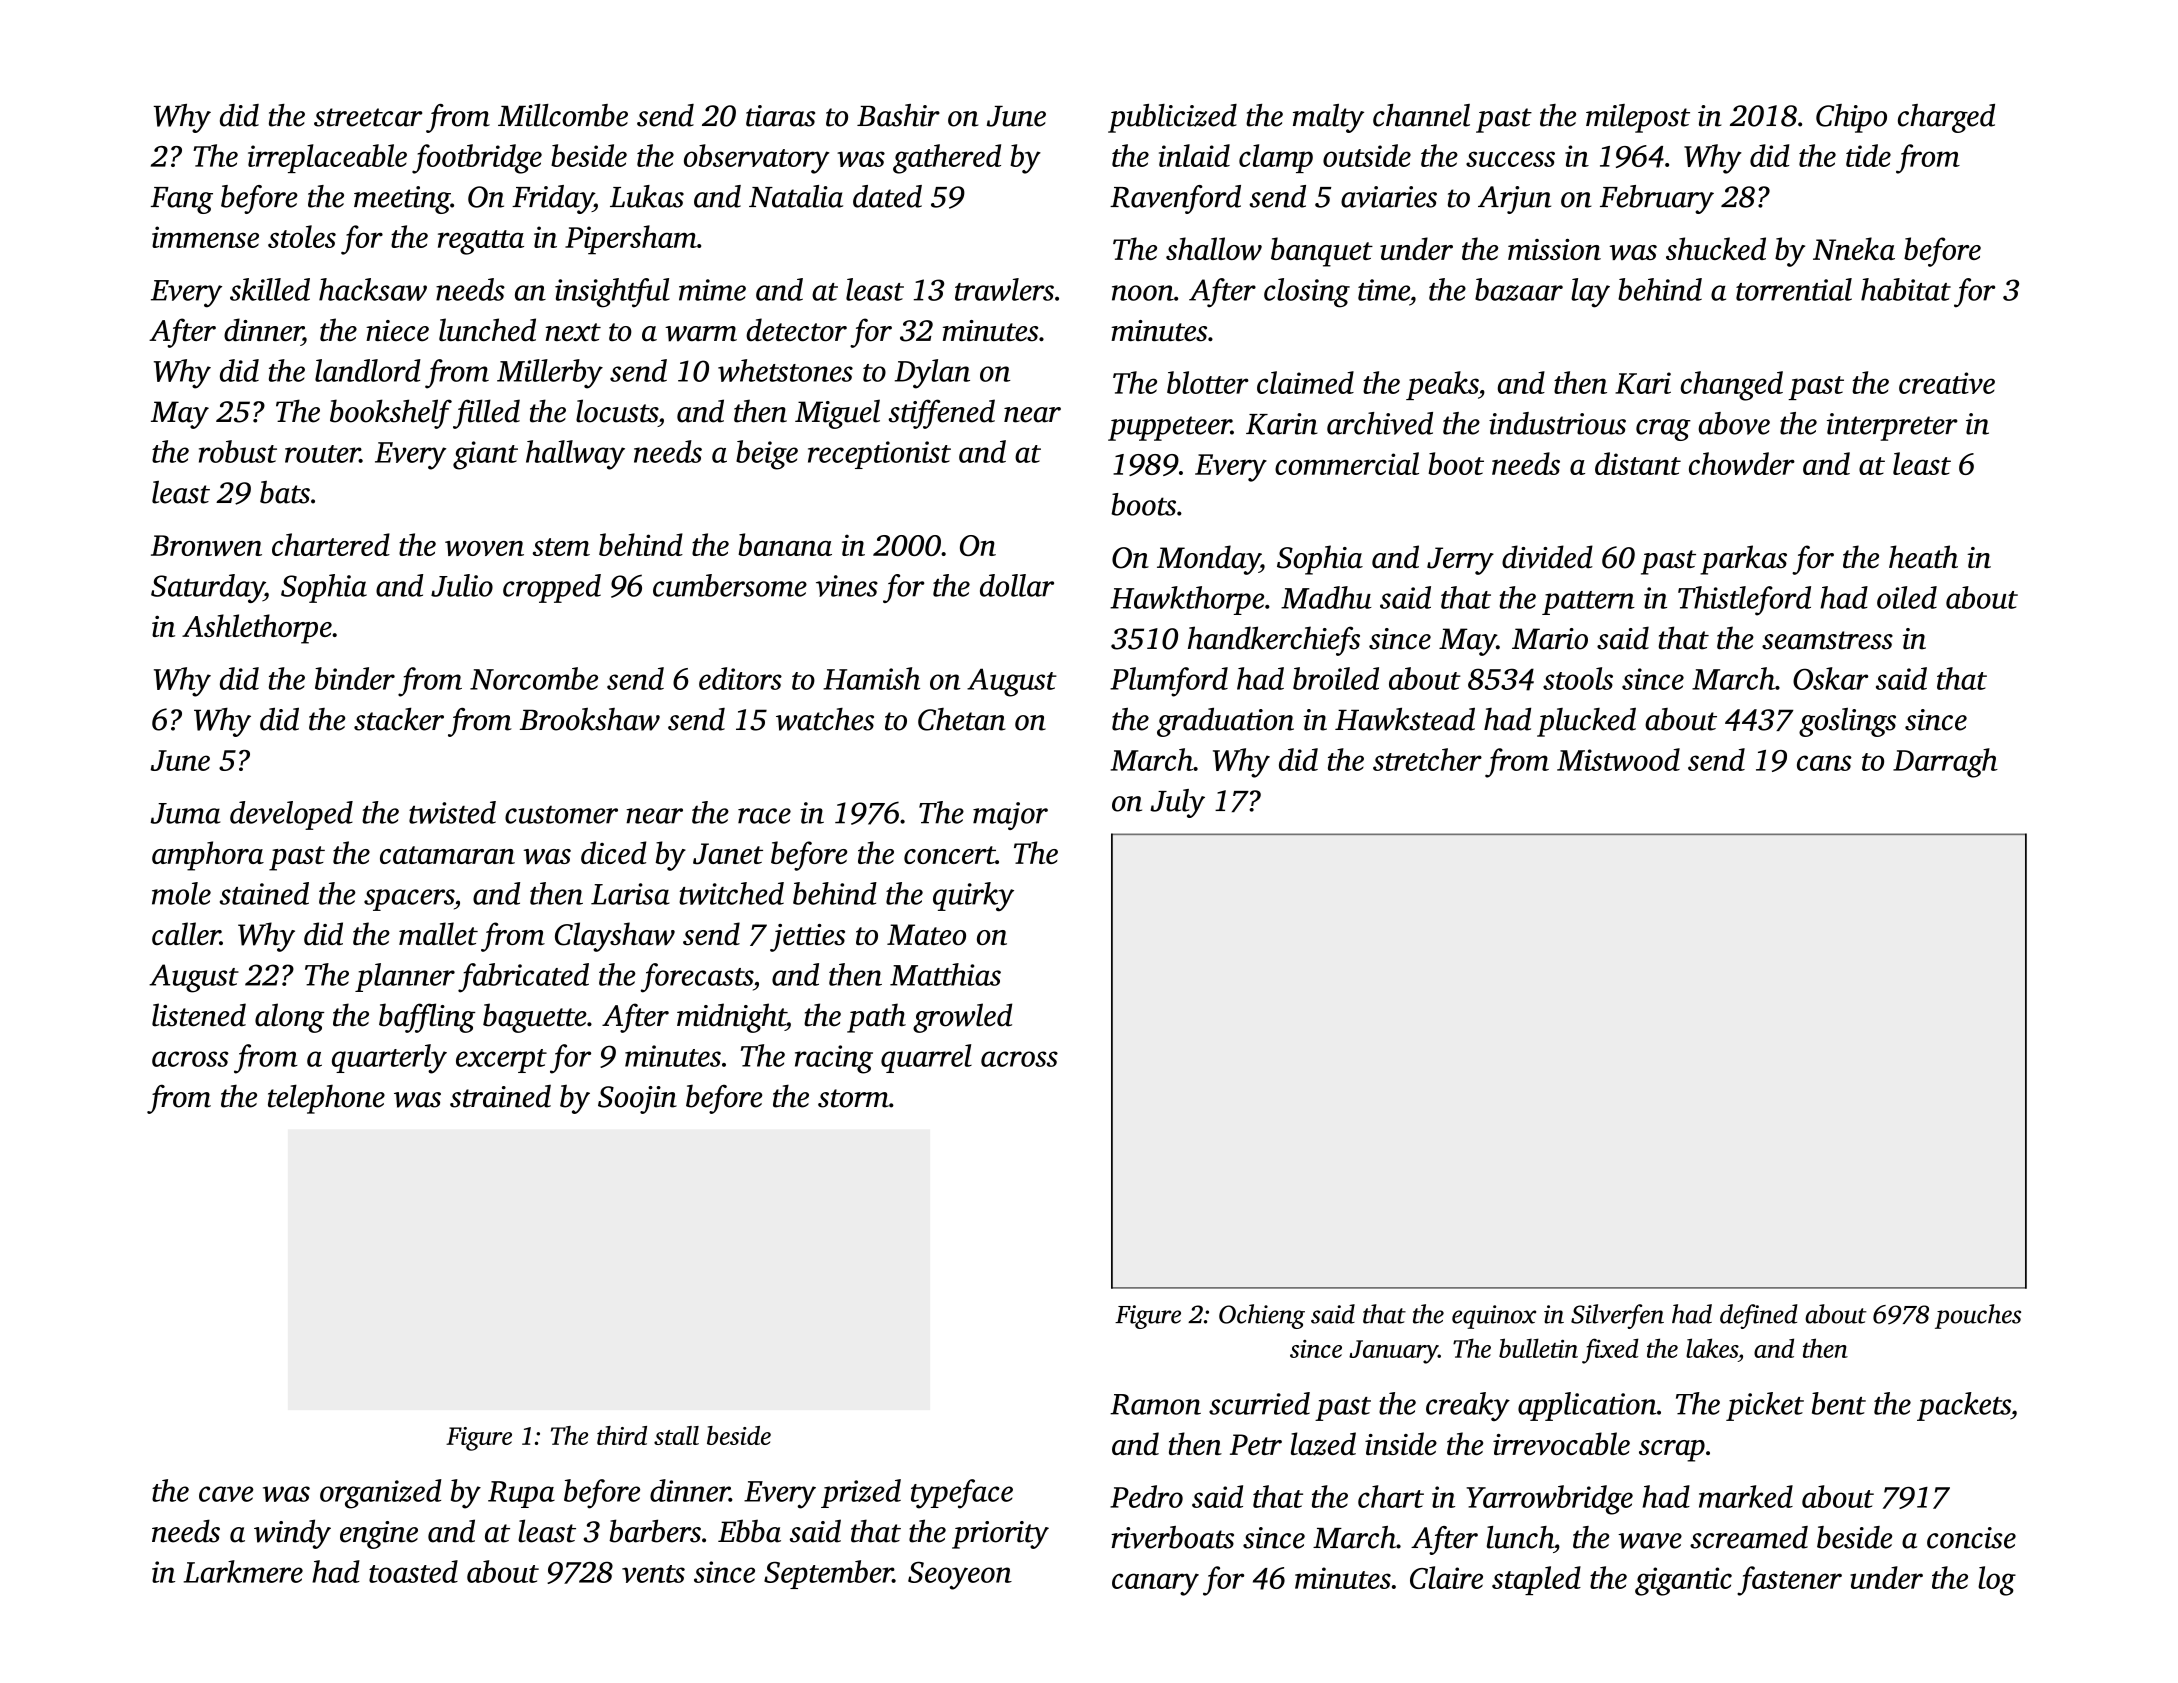 This document has height=1683, width=2178. What do you see at coordinates (962, 1494) in the document?
I see `typeface` at bounding box center [962, 1494].
